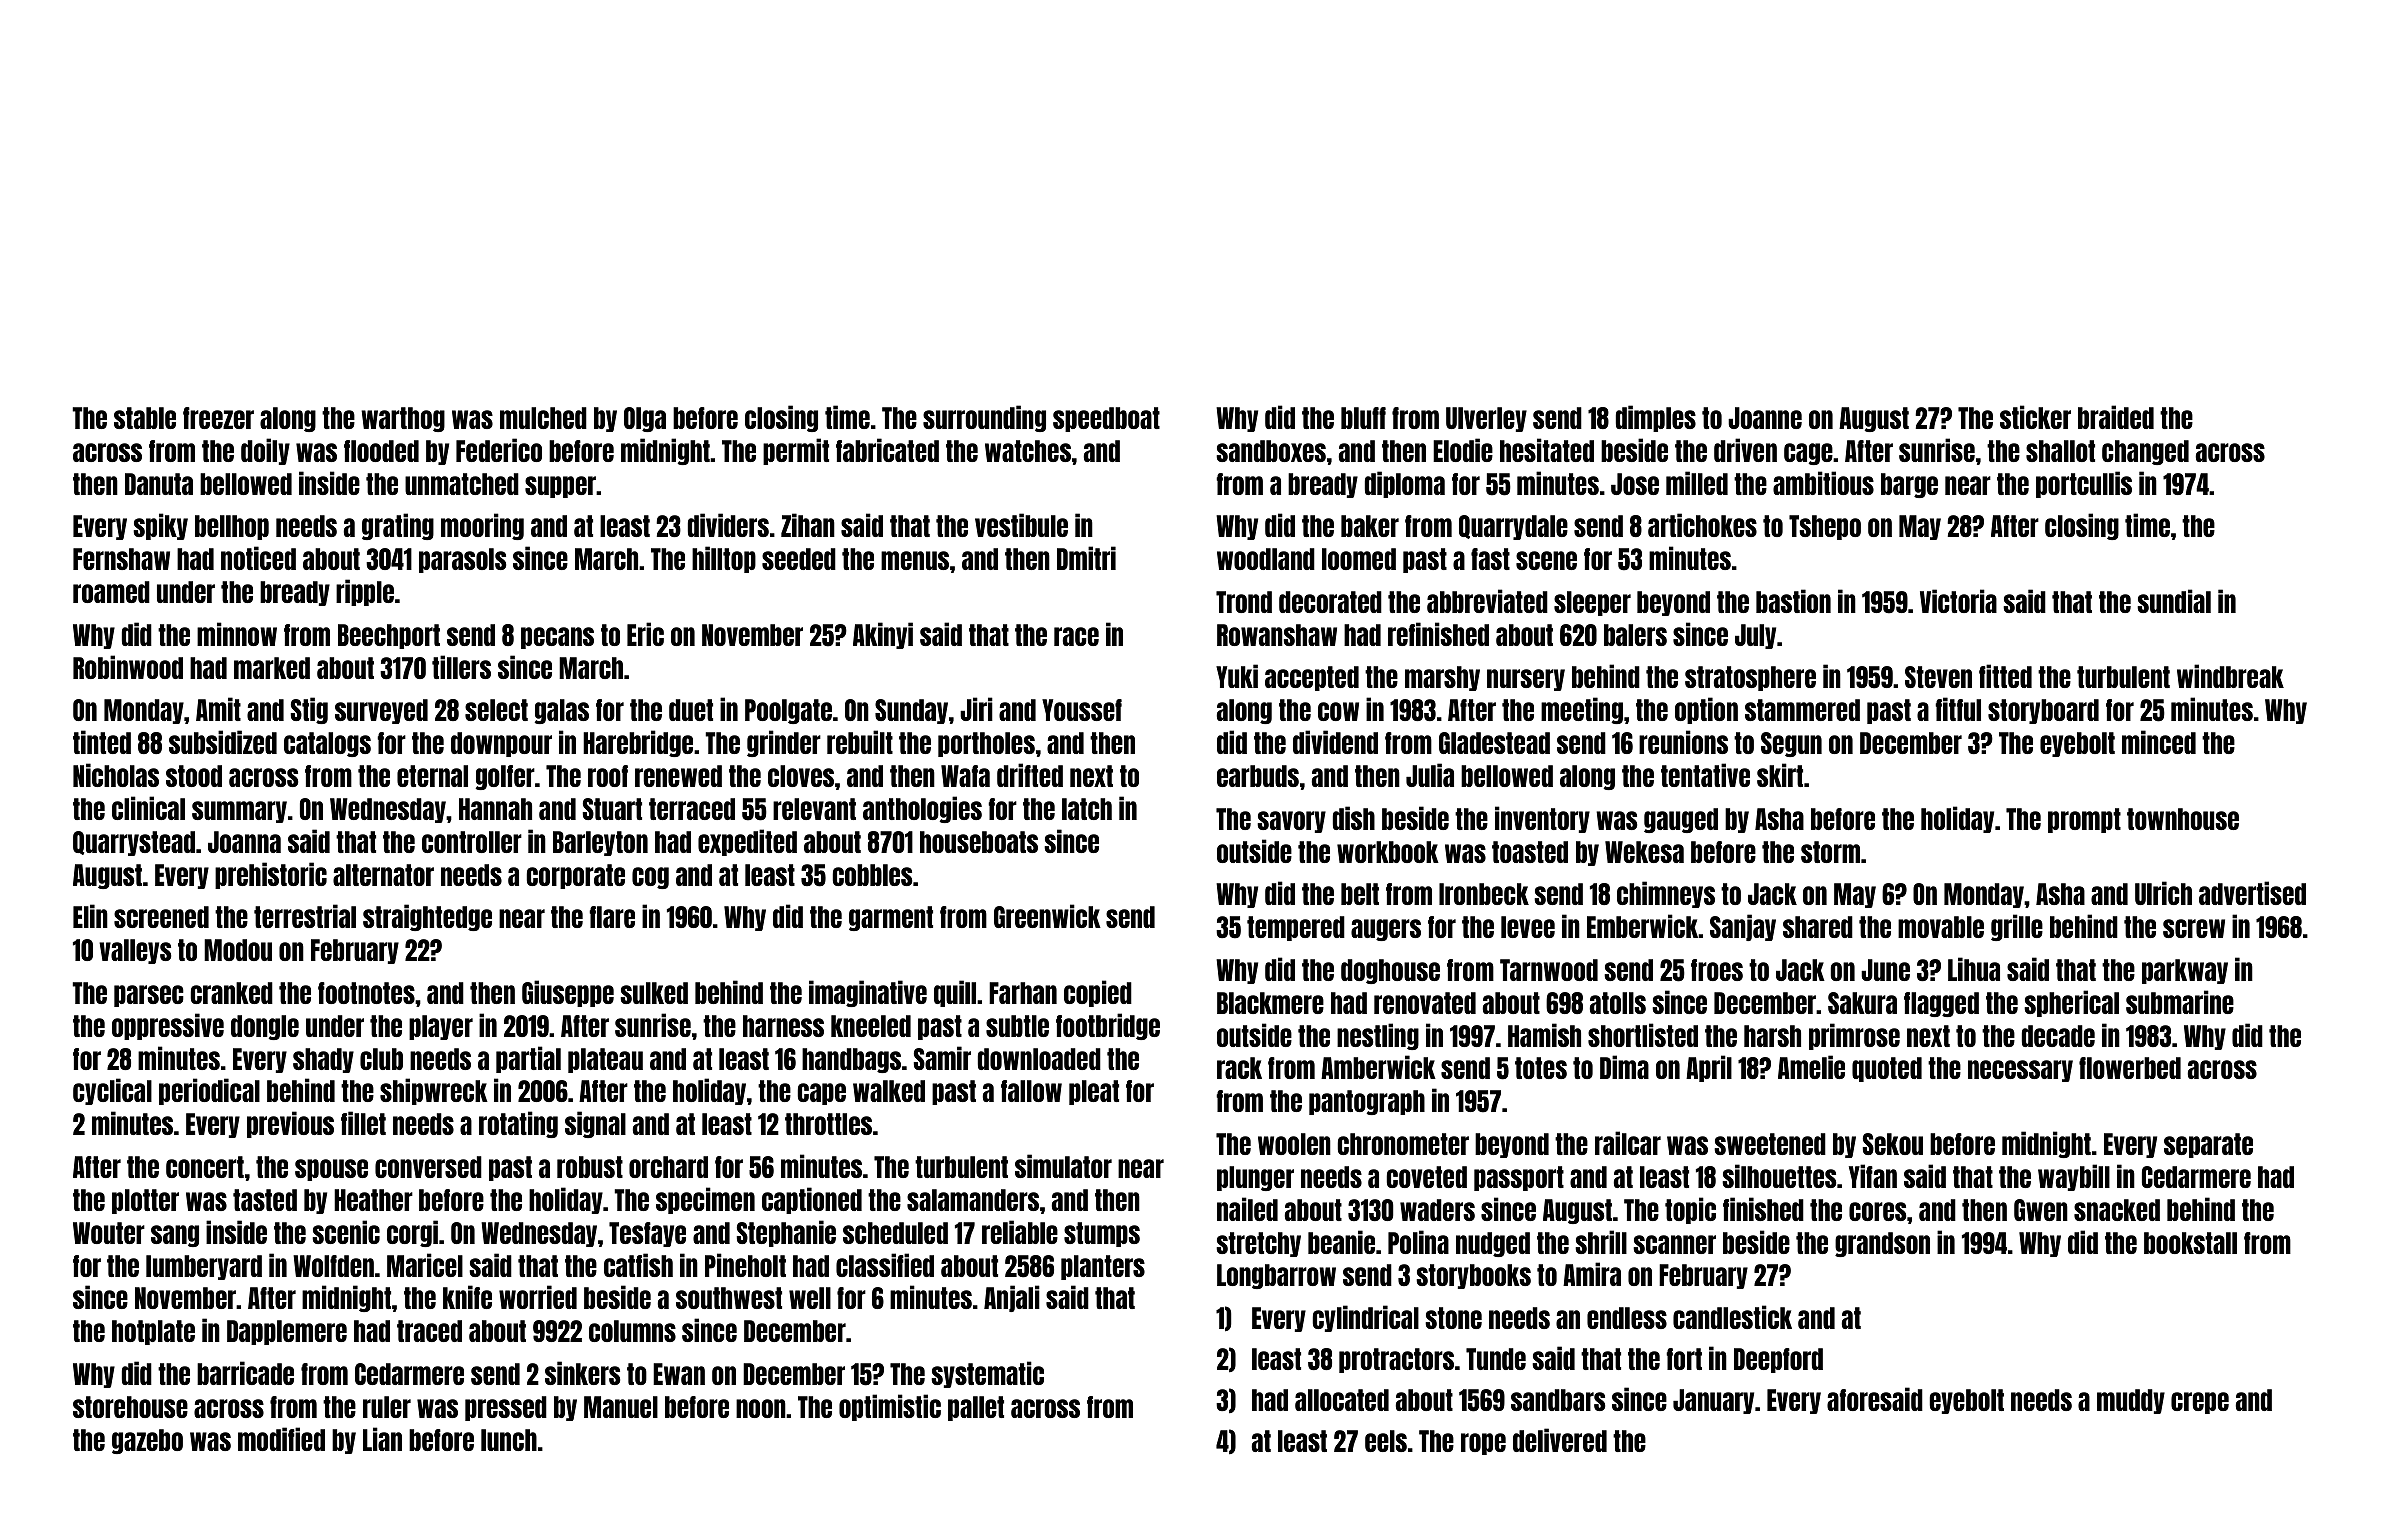 This document has height=1540, width=2381. What do you see at coordinates (2131, 1401) in the document?
I see `muddy` at bounding box center [2131, 1401].
